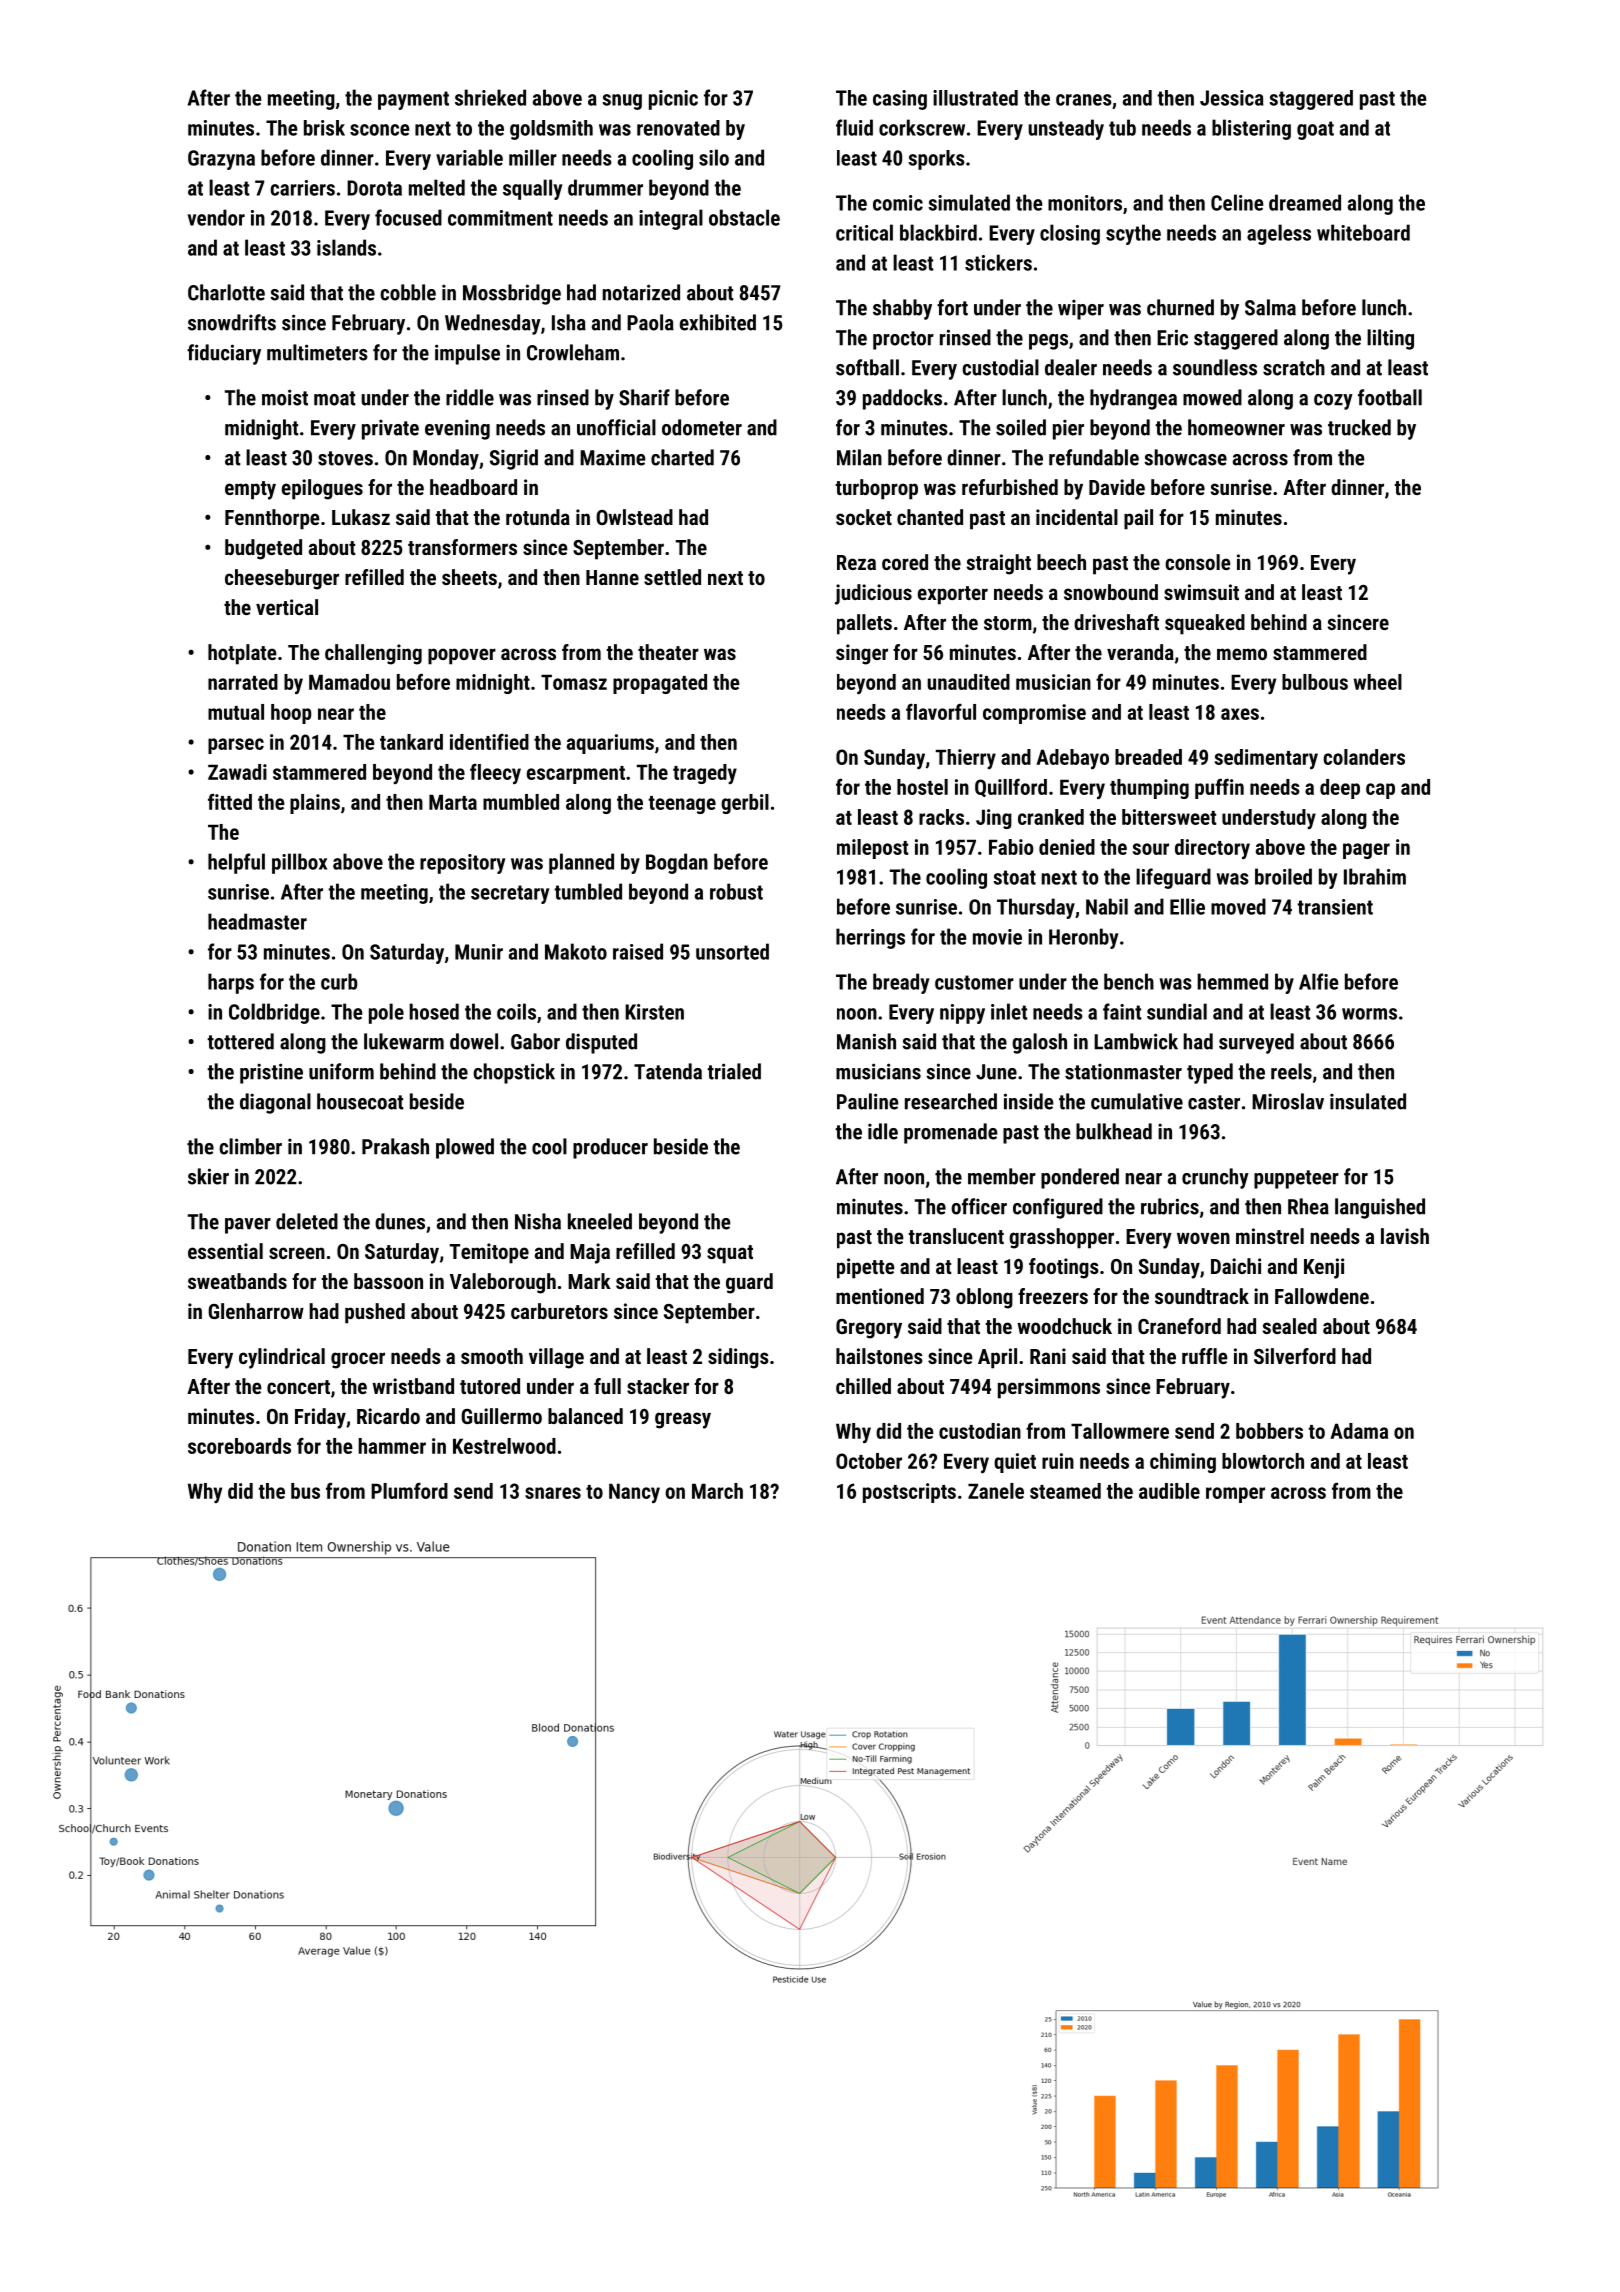 Image resolution: width=1620 pixels, height=2292 pixels. Describe the element at coordinates (239, 1446) in the page. I see `scoreboards` at that location.
